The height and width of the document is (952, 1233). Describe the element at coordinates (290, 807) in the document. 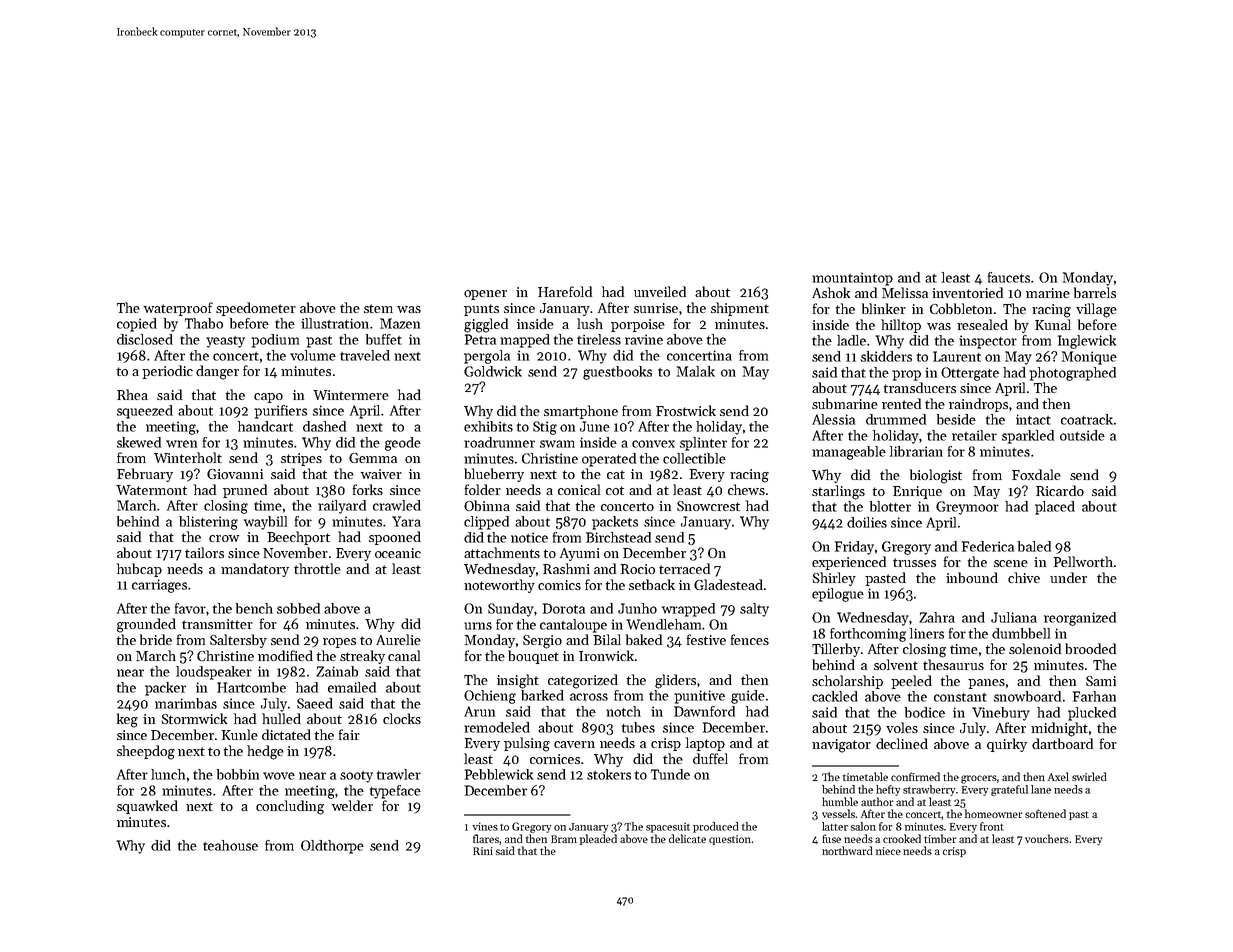

I see `concluding` at that location.
